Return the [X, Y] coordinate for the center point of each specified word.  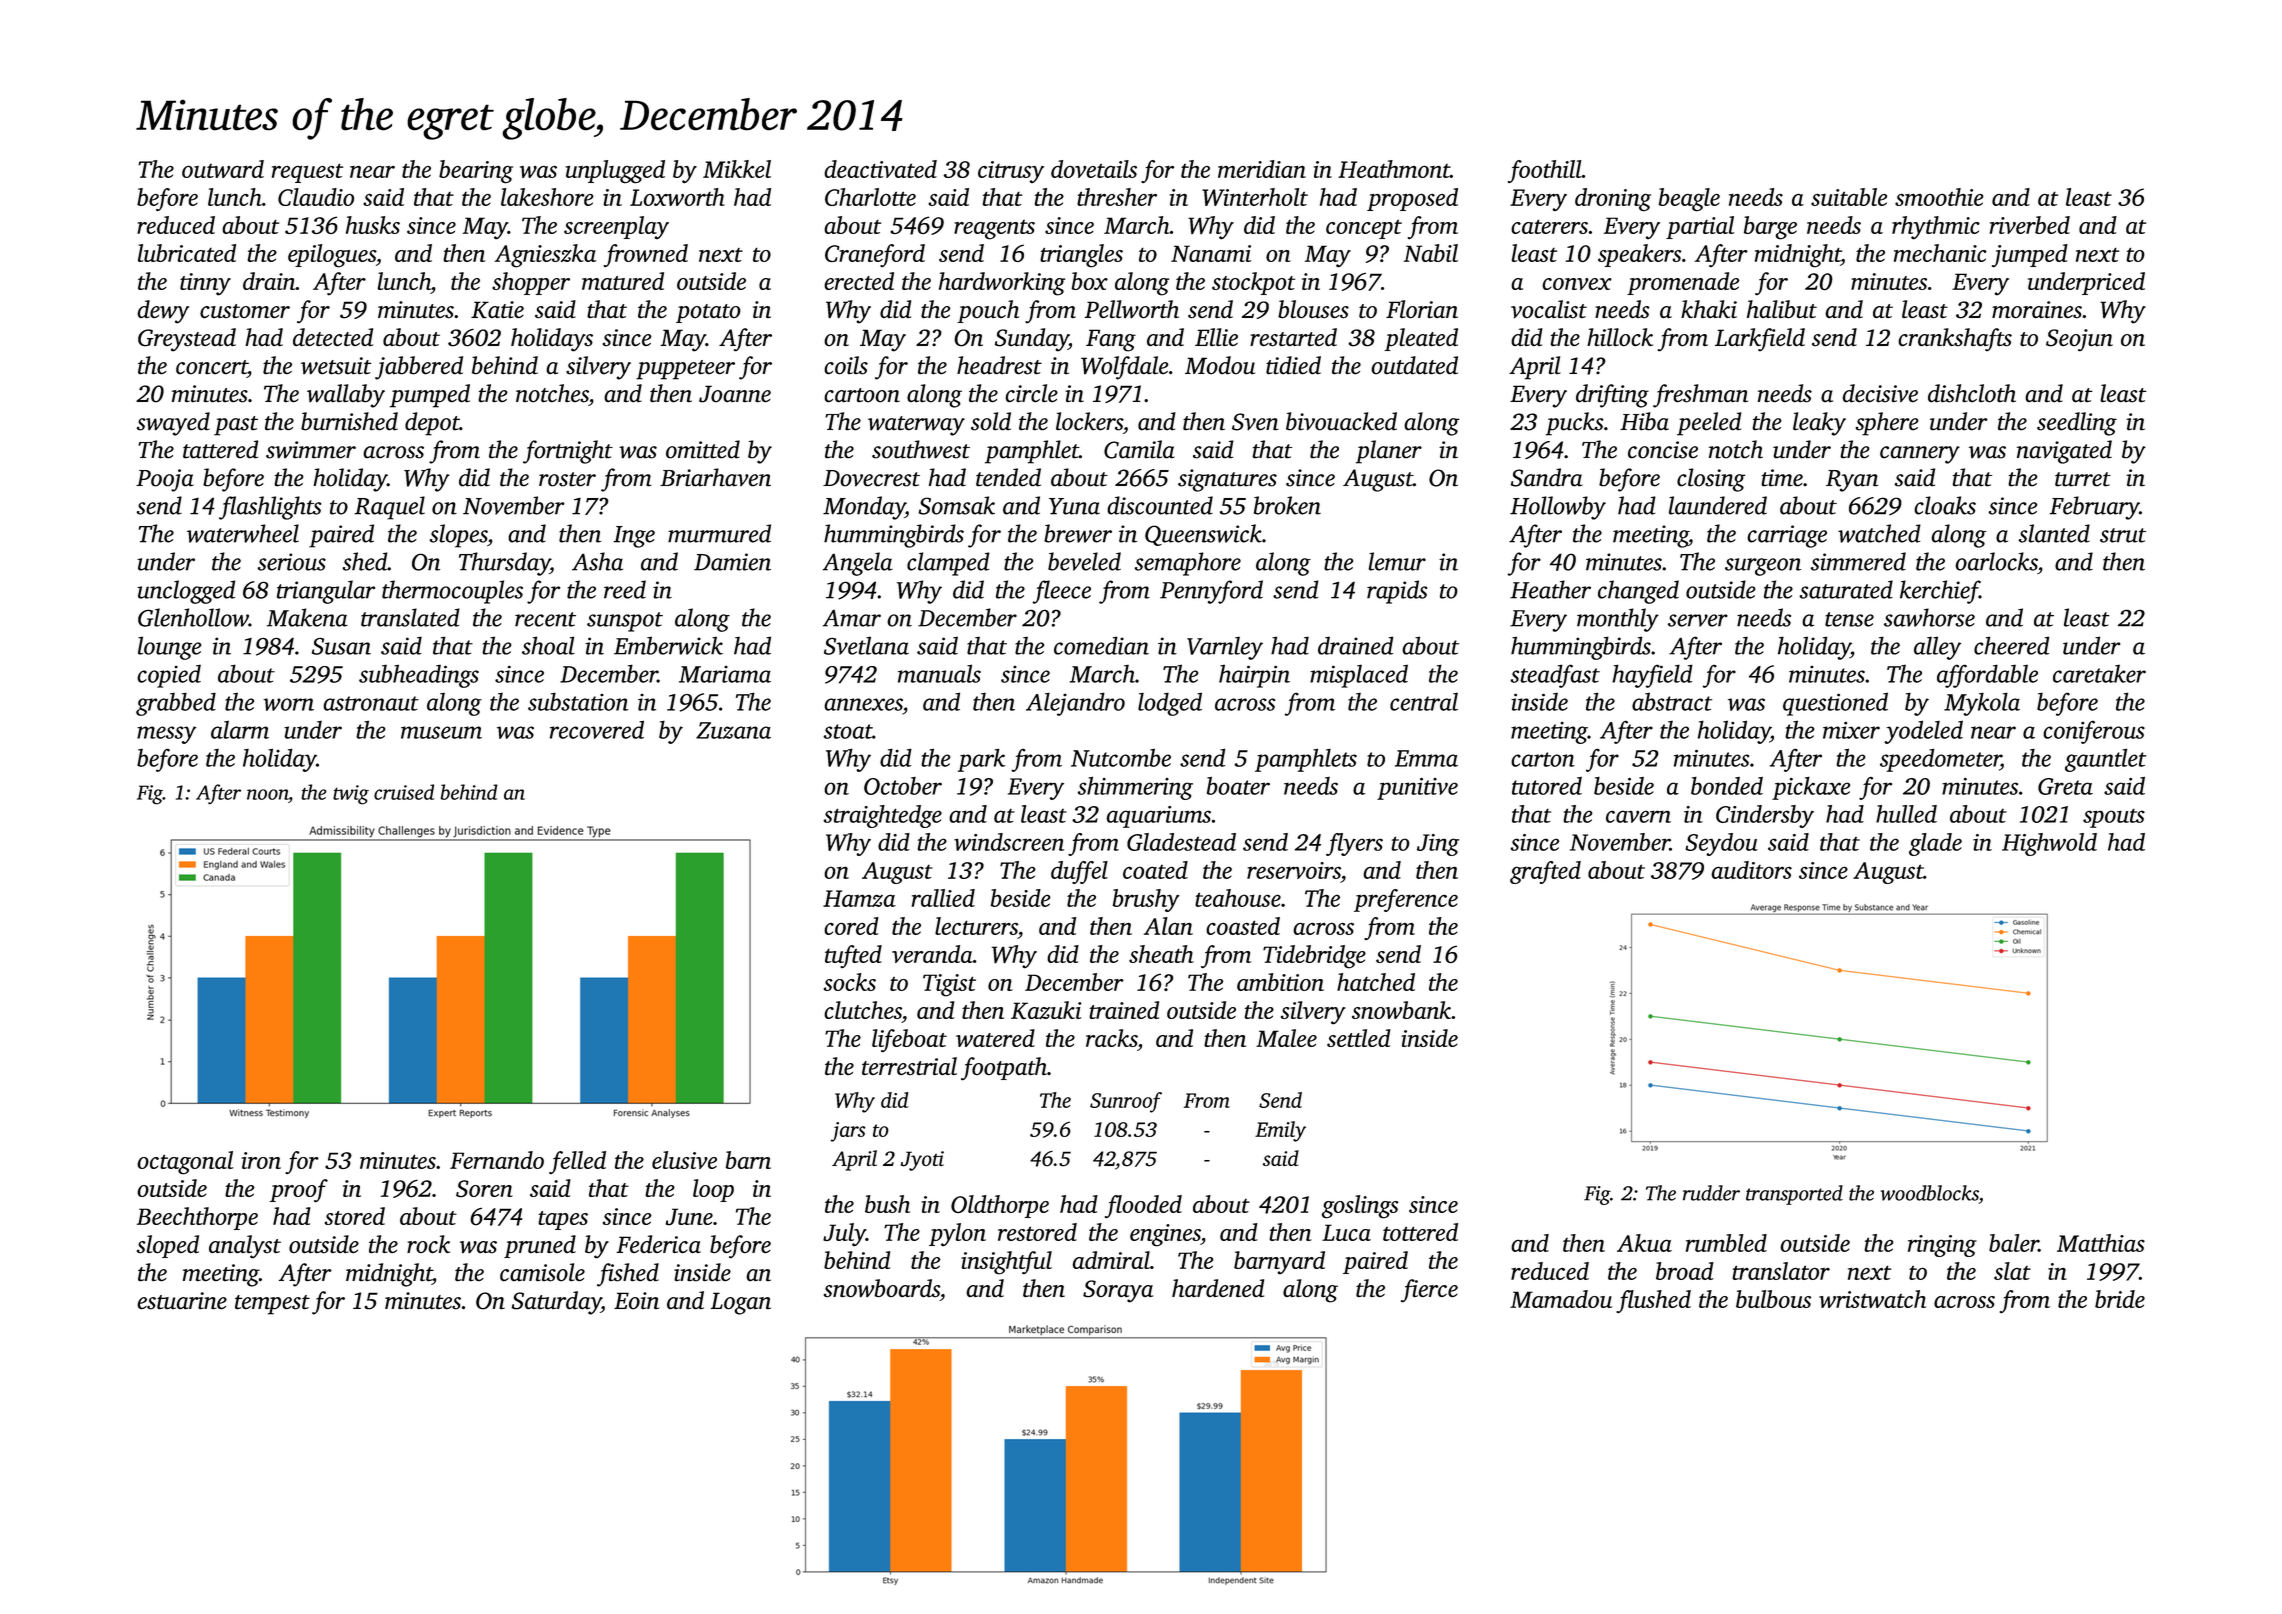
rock [428, 1244]
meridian [1262, 169]
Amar [852, 618]
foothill [1545, 171]
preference [1406, 900]
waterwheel [243, 533]
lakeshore [547, 197]
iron [261, 1160]
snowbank [1401, 1010]
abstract [1672, 701]
